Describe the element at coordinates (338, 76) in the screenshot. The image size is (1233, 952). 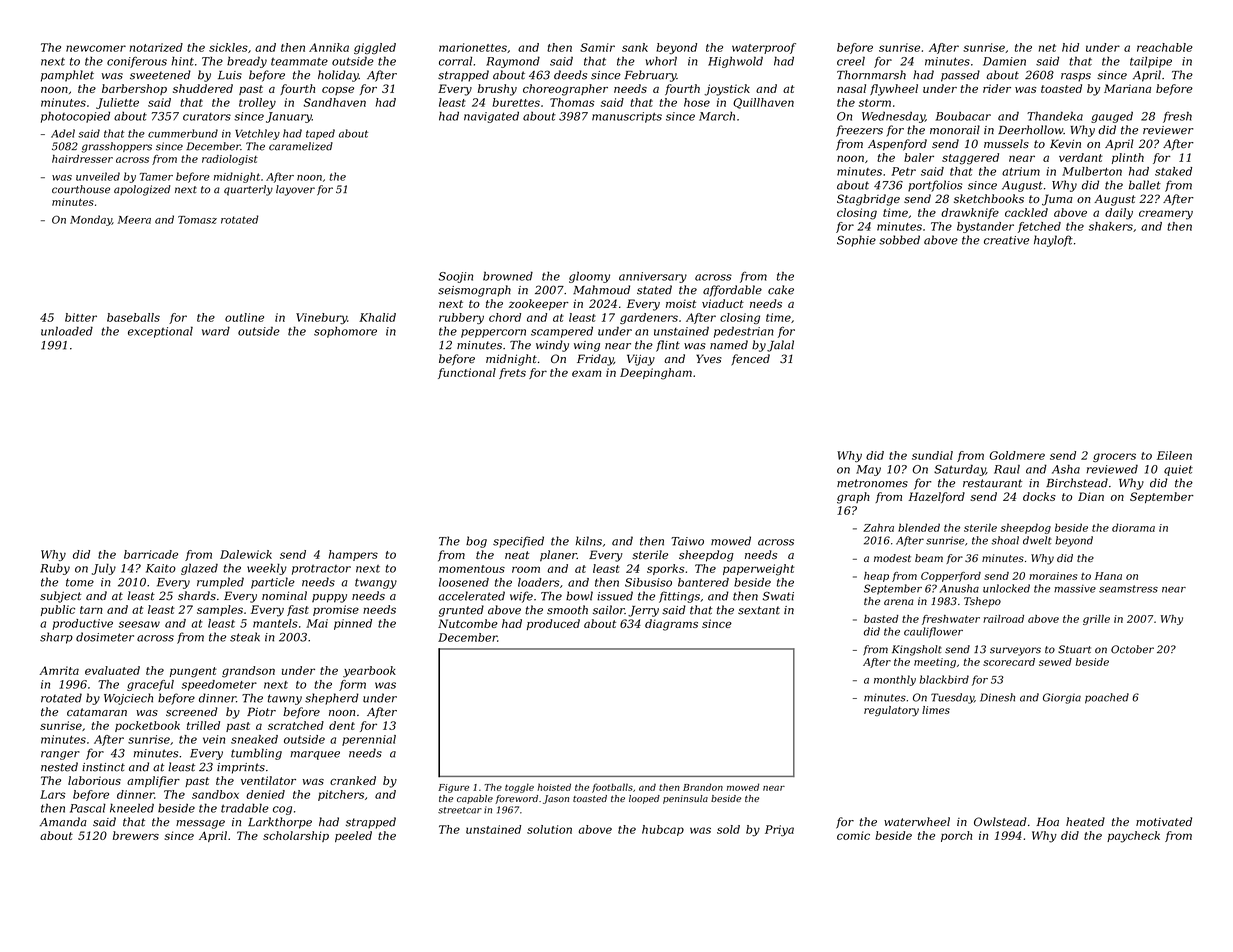
I see `holiday` at that location.
